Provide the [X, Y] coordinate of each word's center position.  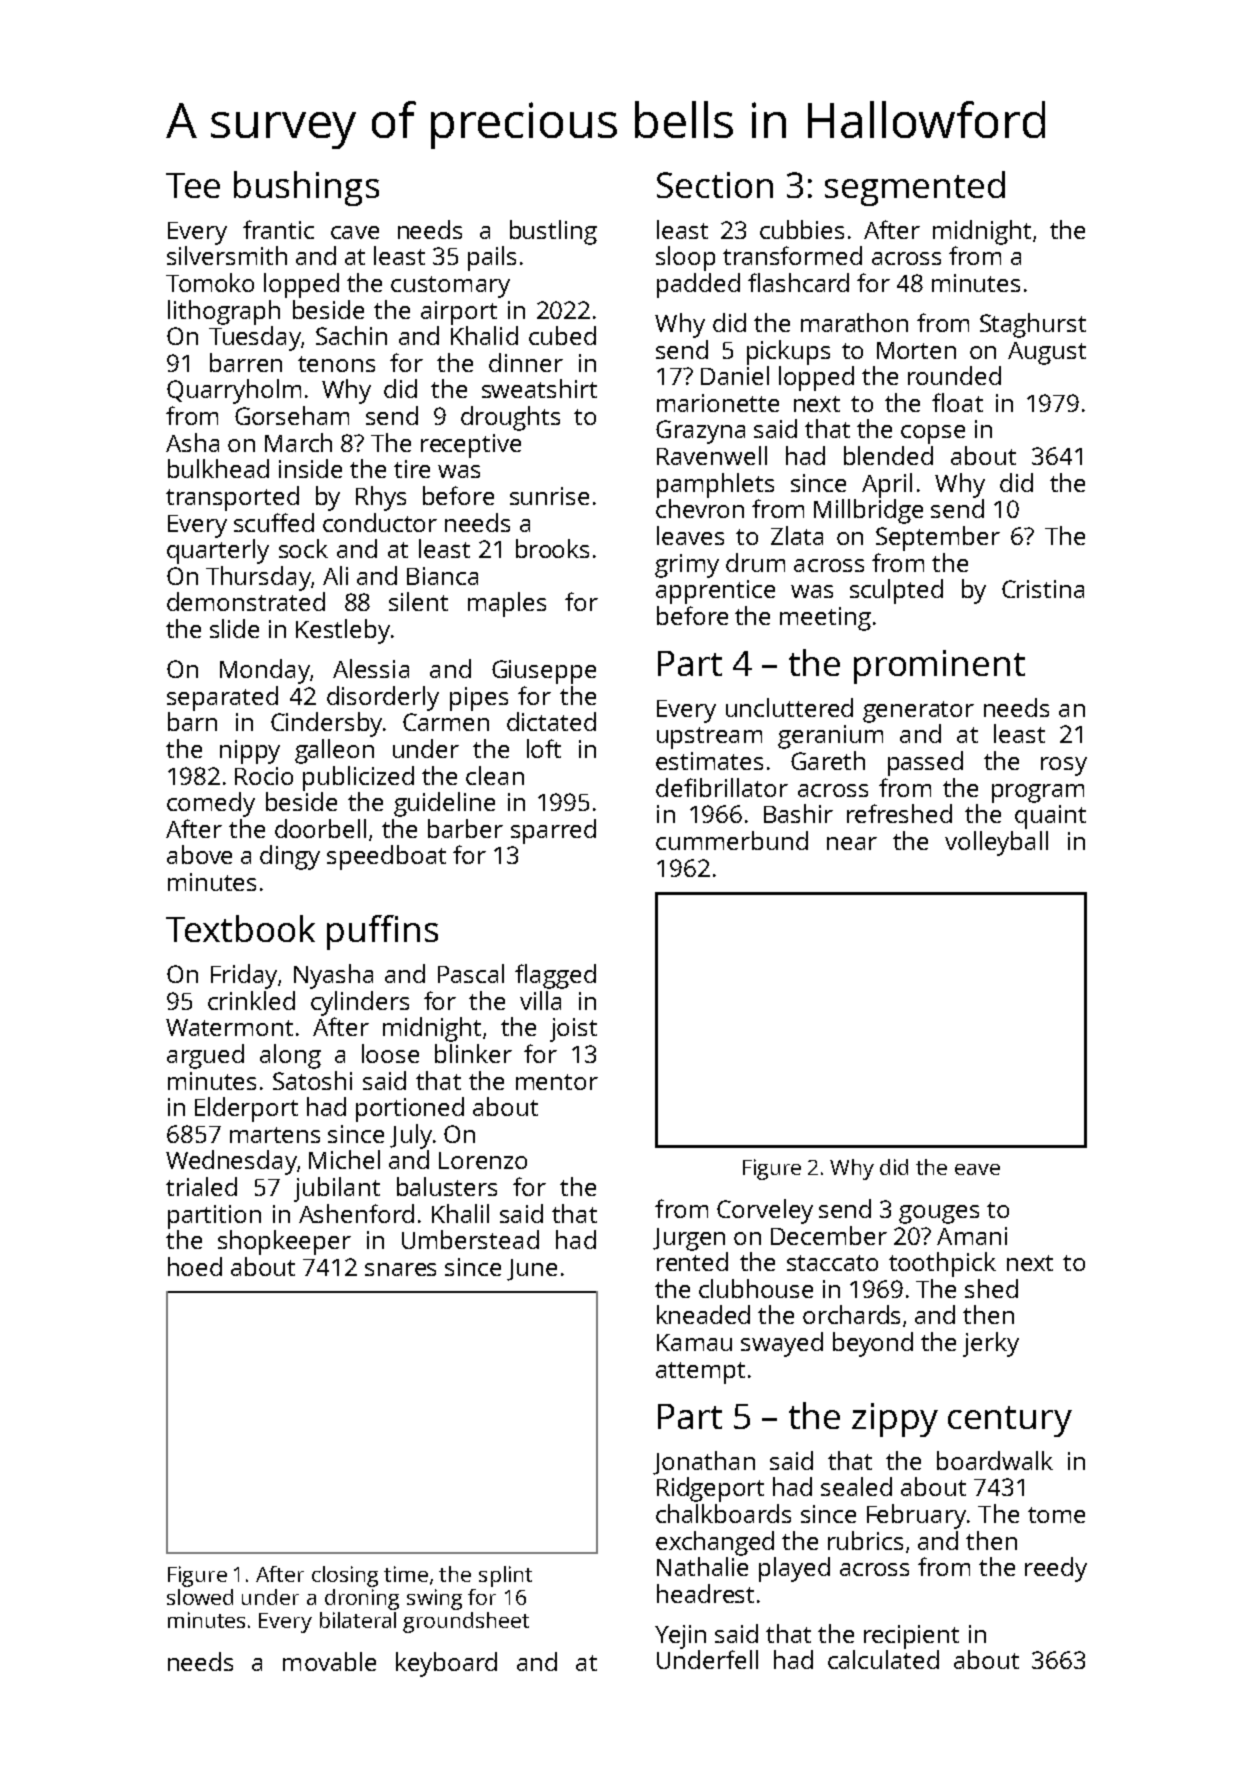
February [916, 1516]
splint [505, 1576]
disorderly [383, 698]
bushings [306, 188]
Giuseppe [544, 672]
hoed [195, 1266]
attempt [700, 1373]
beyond [873, 1344]
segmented [915, 188]
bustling [553, 232]
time [406, 1574]
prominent [939, 667]
